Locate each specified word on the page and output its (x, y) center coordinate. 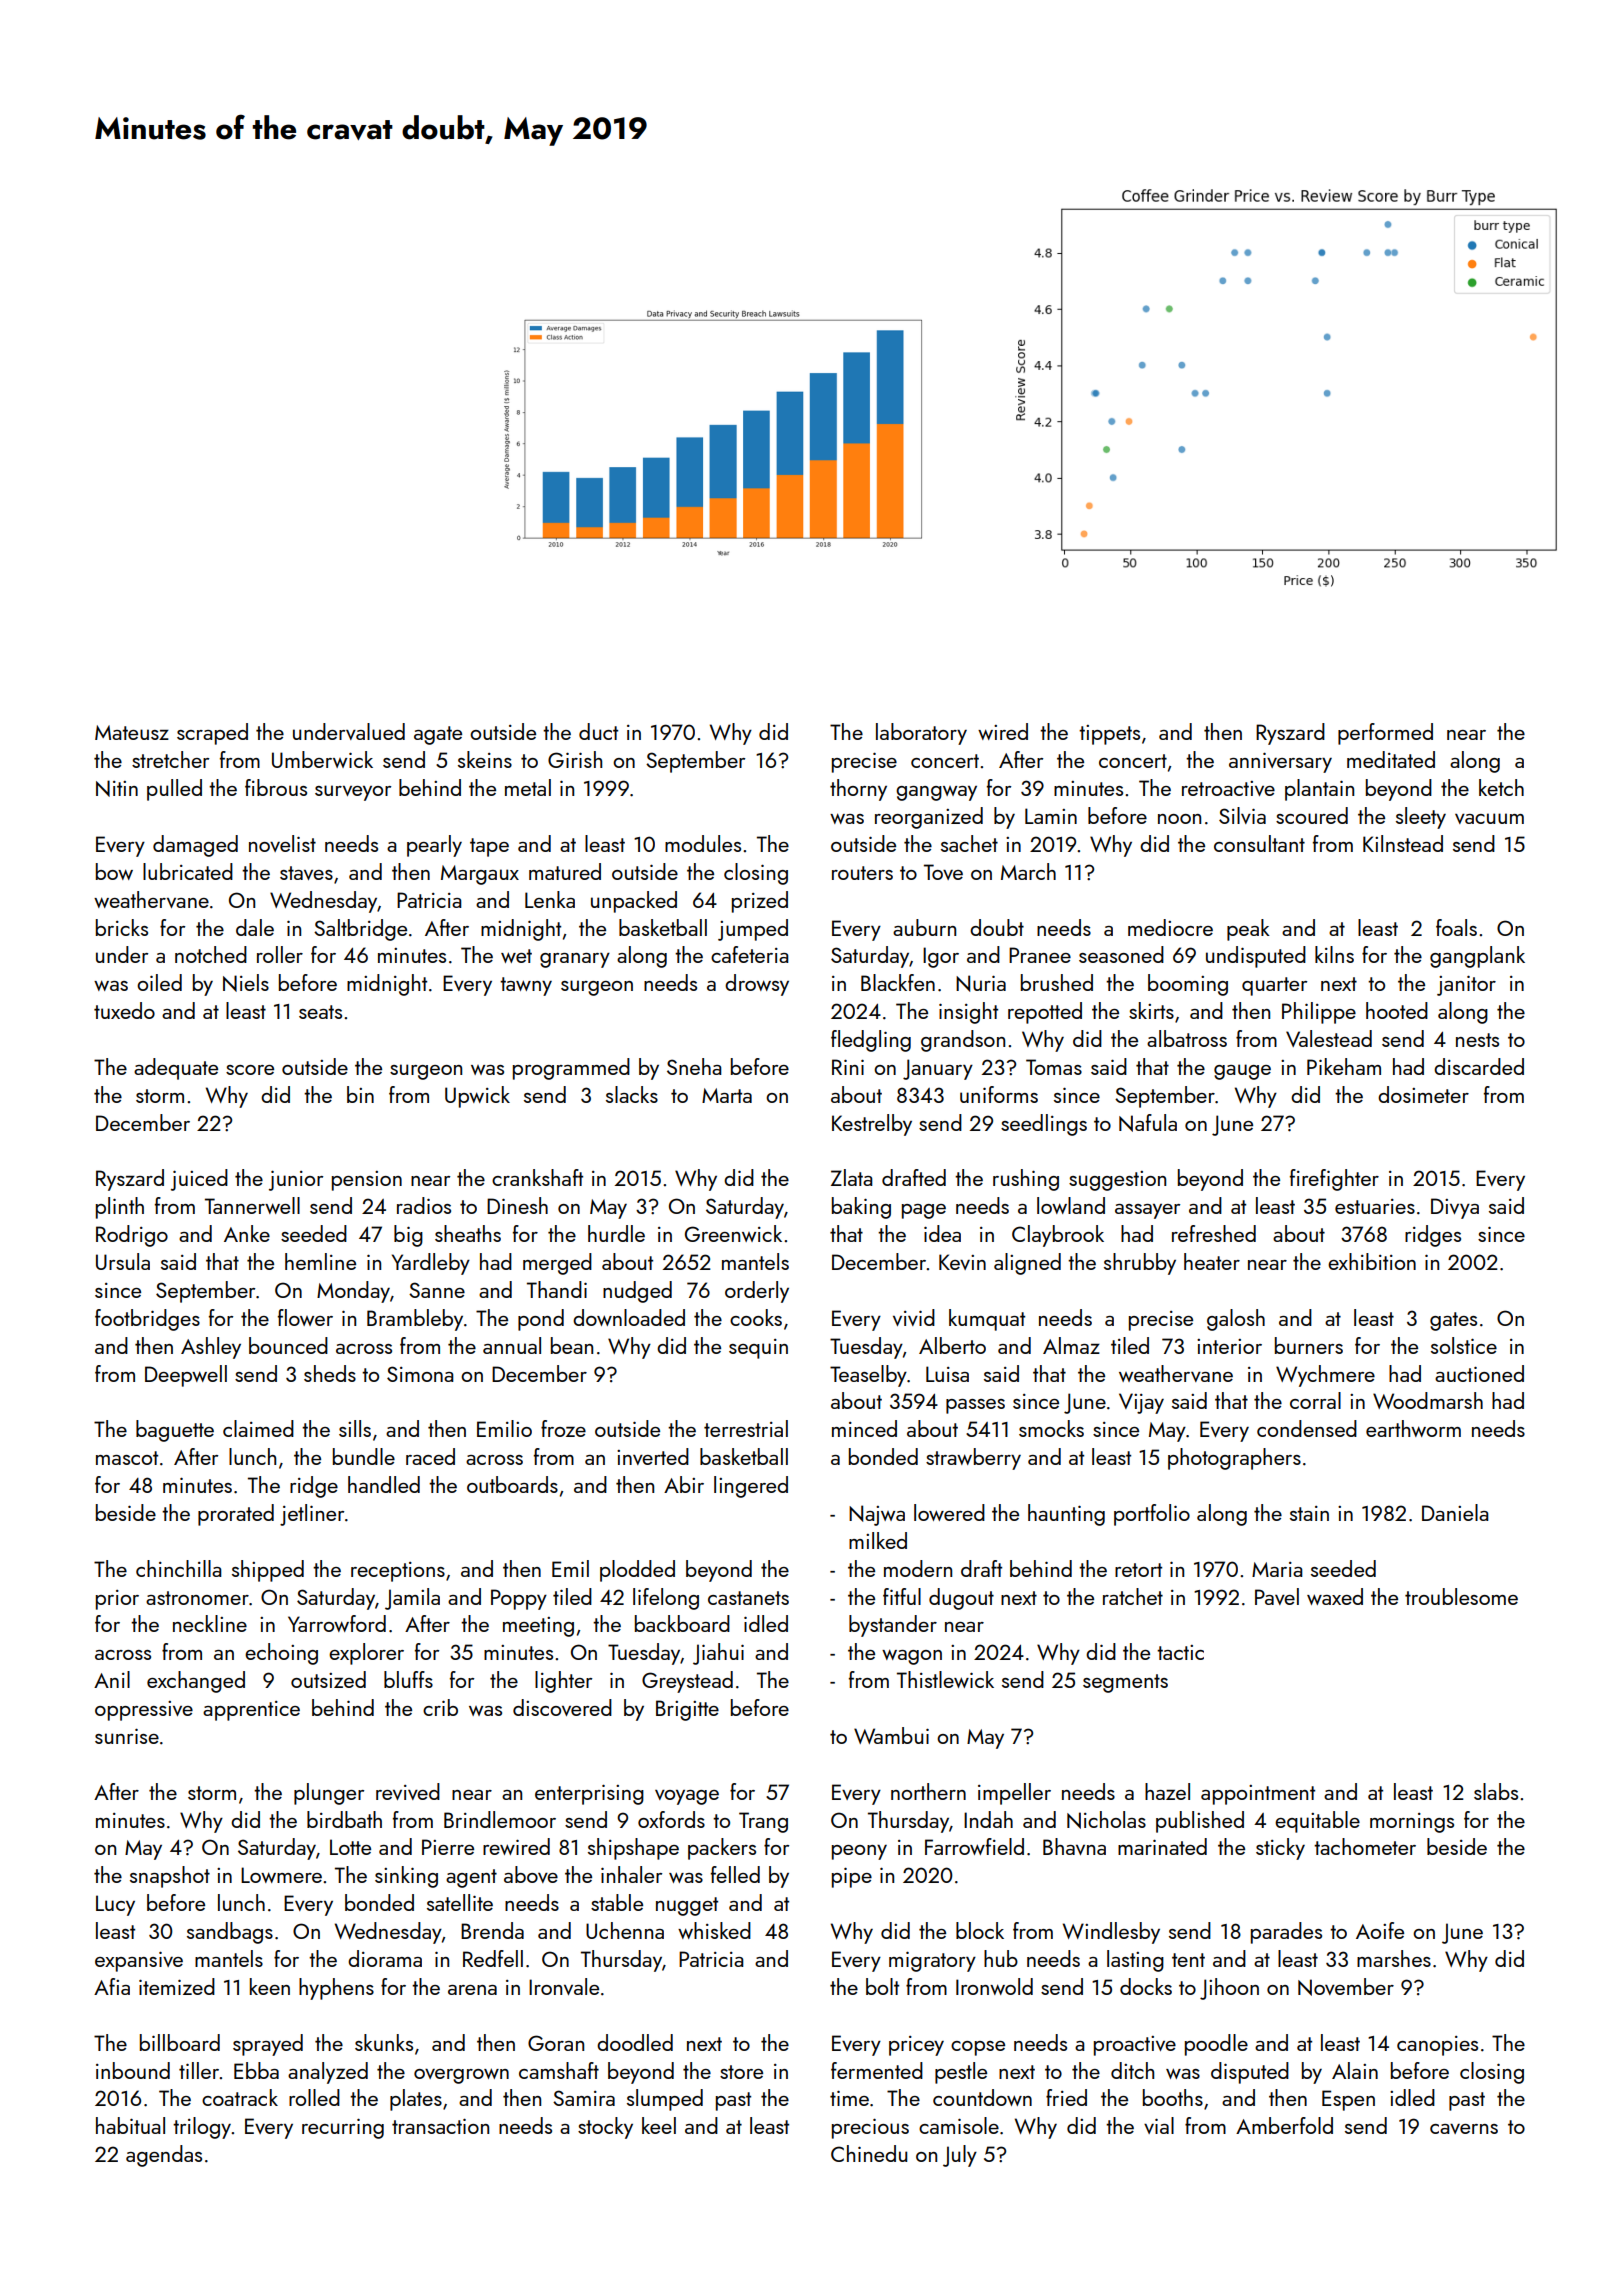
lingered (751, 1487)
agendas (164, 2156)
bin (360, 1094)
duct (598, 731)
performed (1385, 734)
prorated (236, 1515)
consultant (1259, 843)
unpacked (634, 902)
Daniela (1455, 1512)
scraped (212, 734)
